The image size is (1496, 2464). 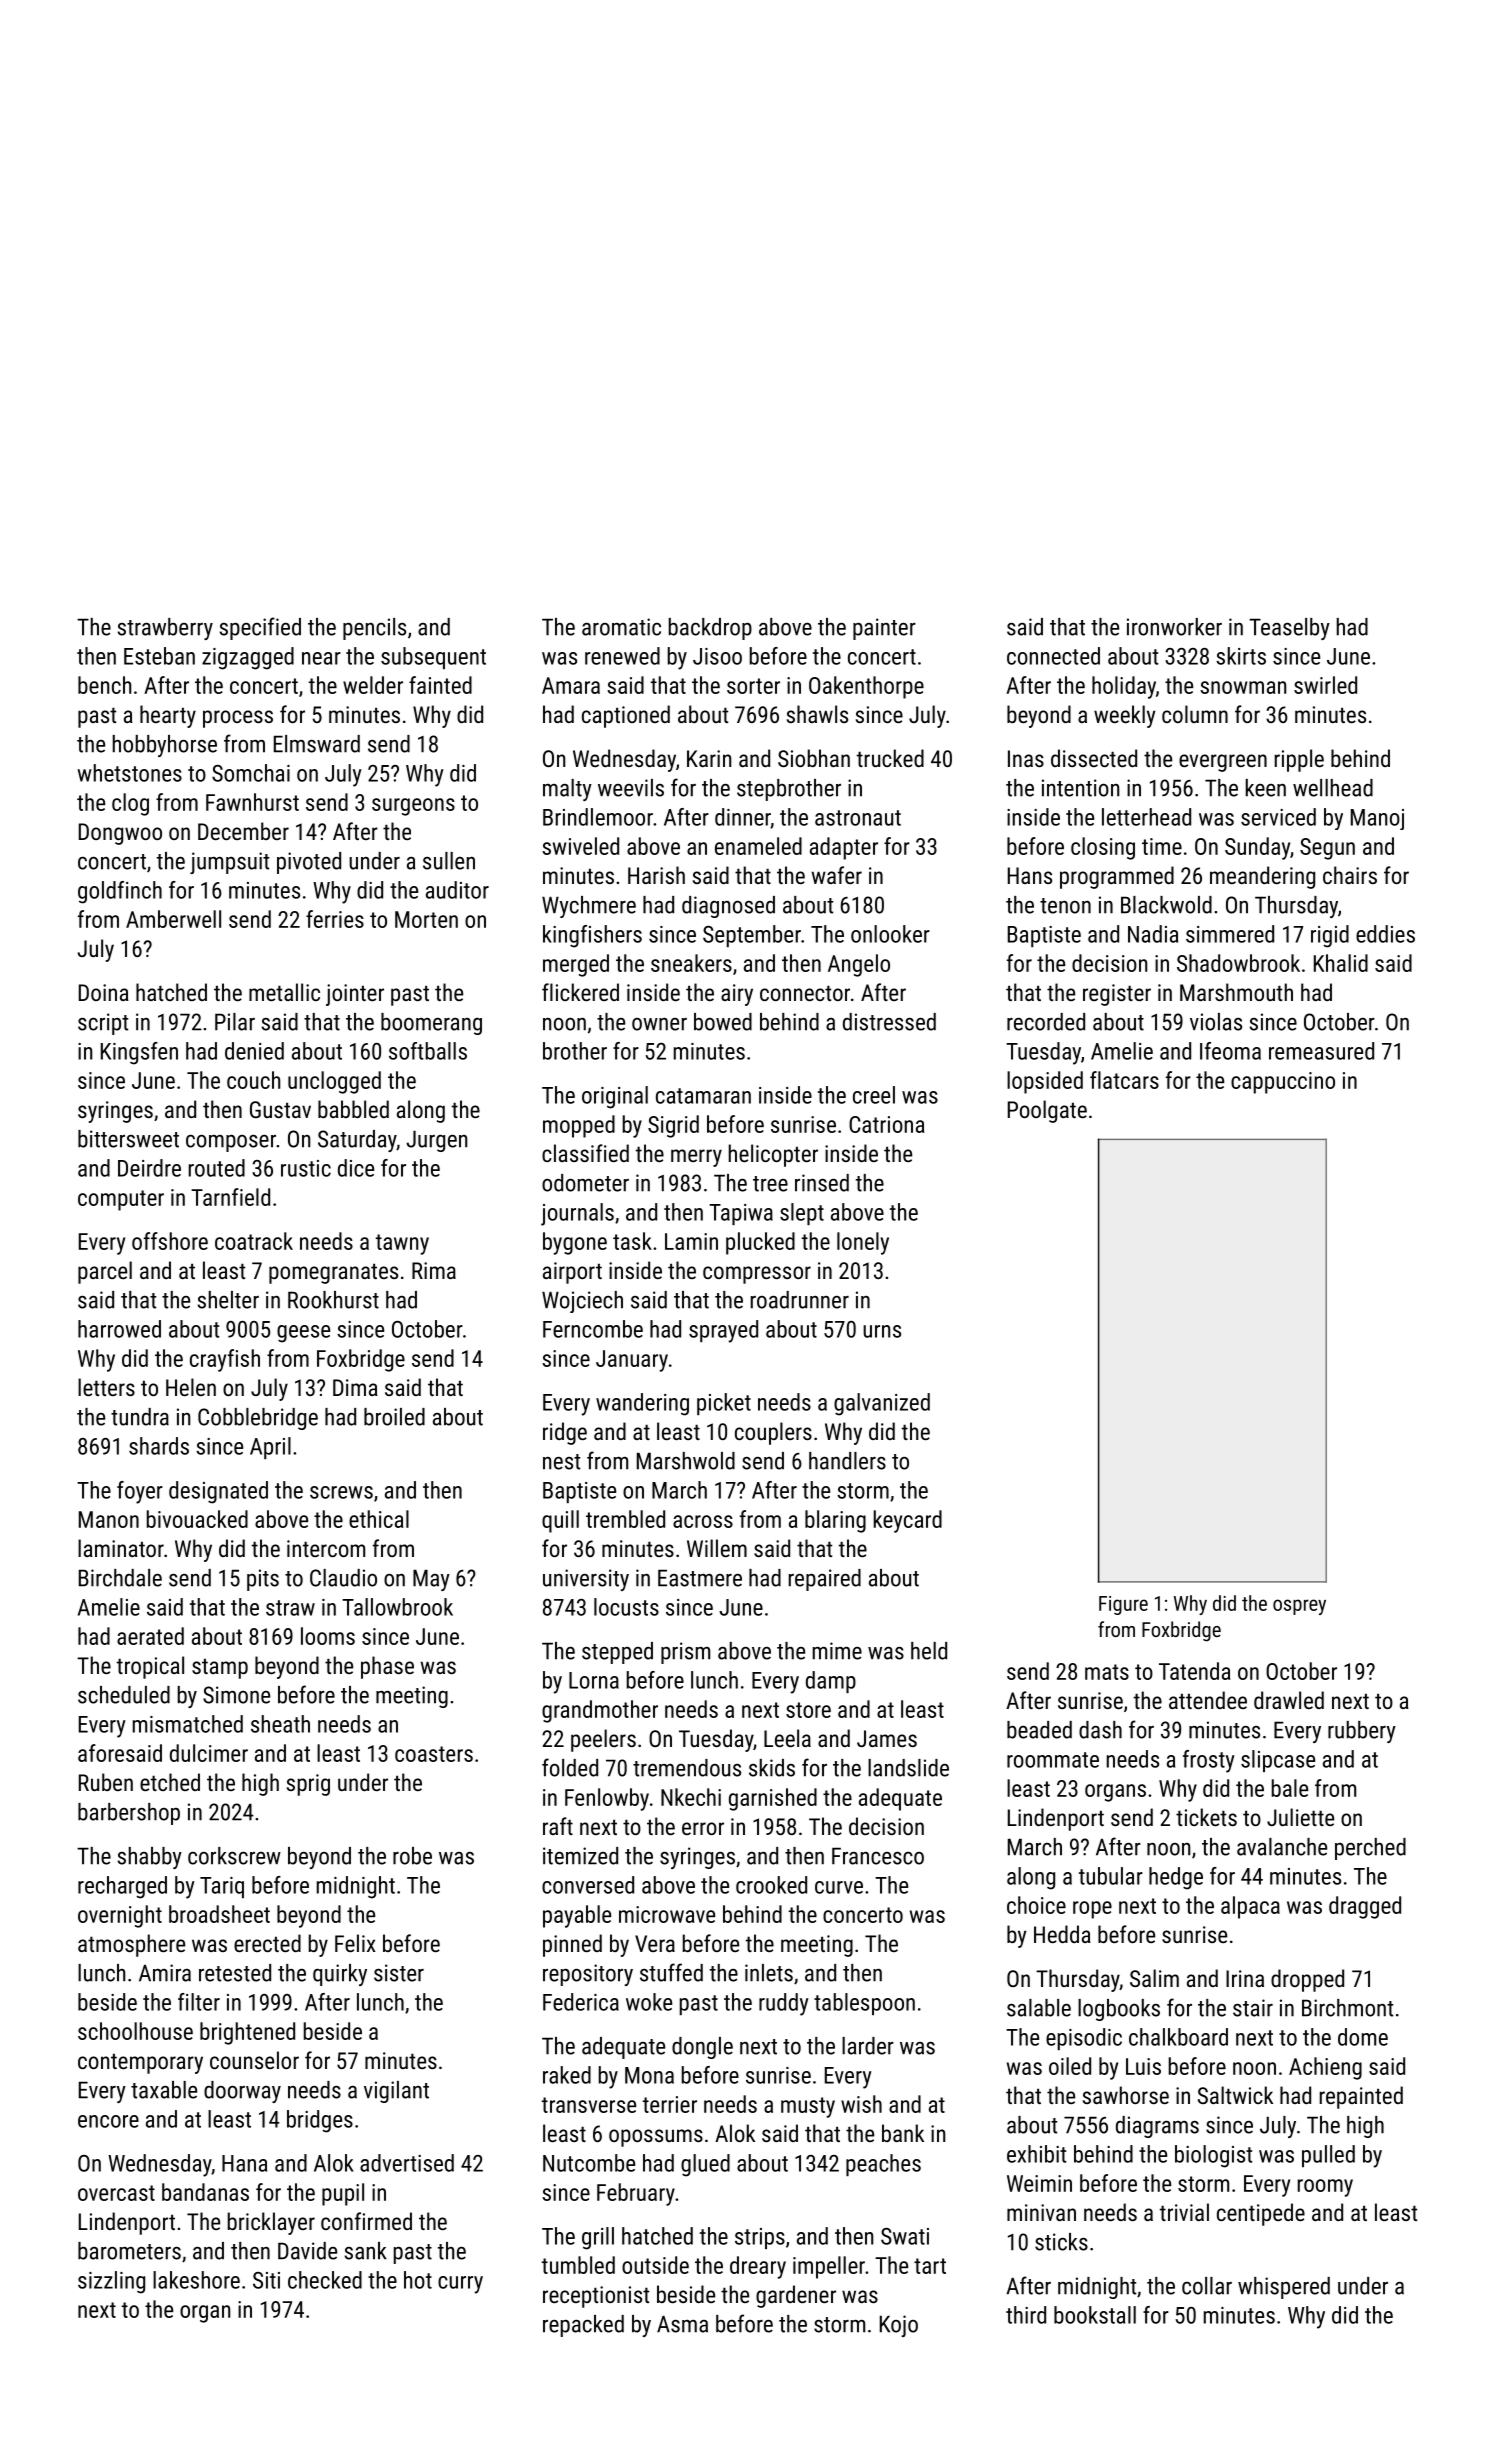 What do you see at coordinates (583, 2326) in the document?
I see `repacked` at bounding box center [583, 2326].
